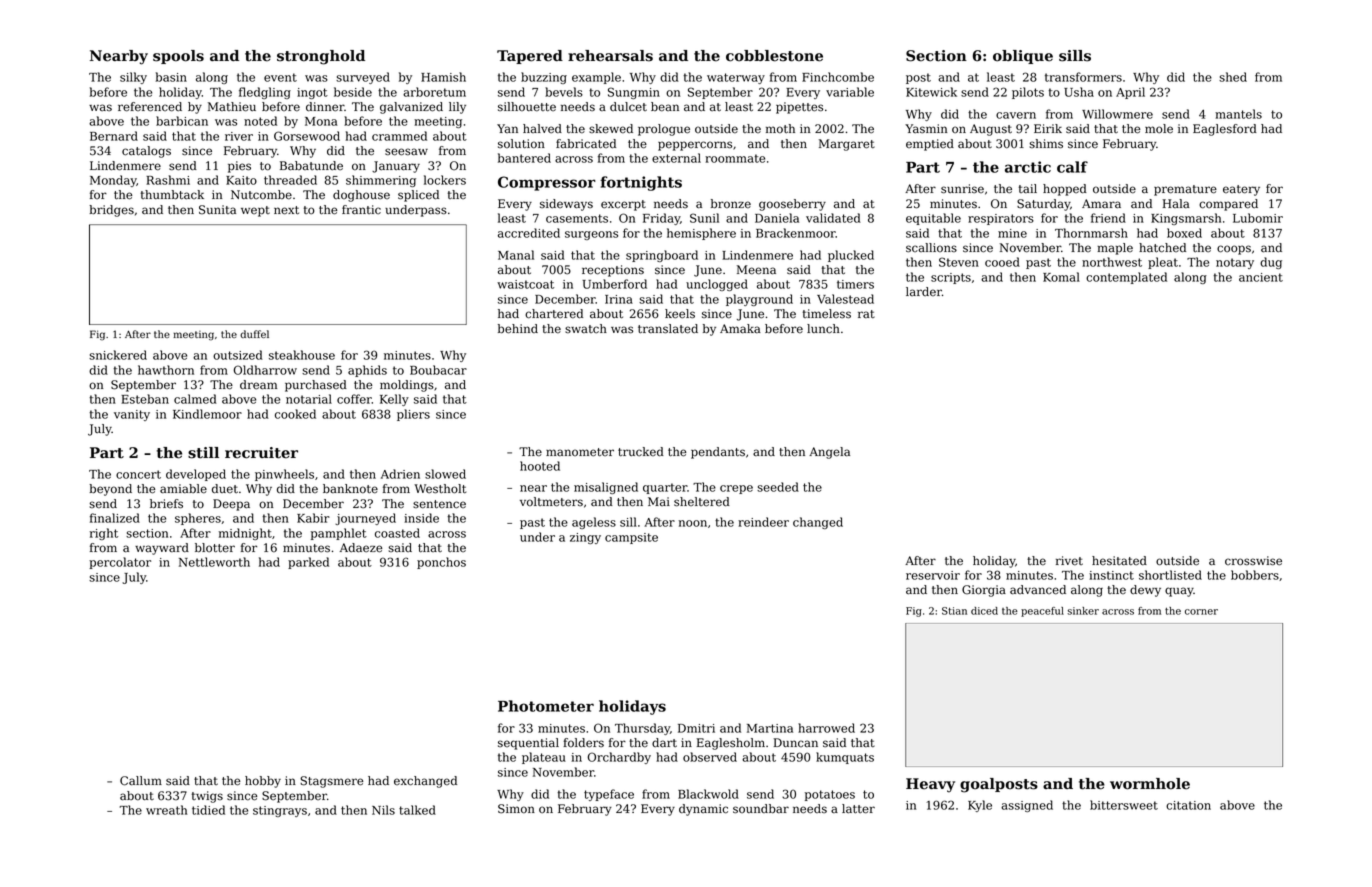  What do you see at coordinates (544, 758) in the screenshot?
I see `plateau` at bounding box center [544, 758].
